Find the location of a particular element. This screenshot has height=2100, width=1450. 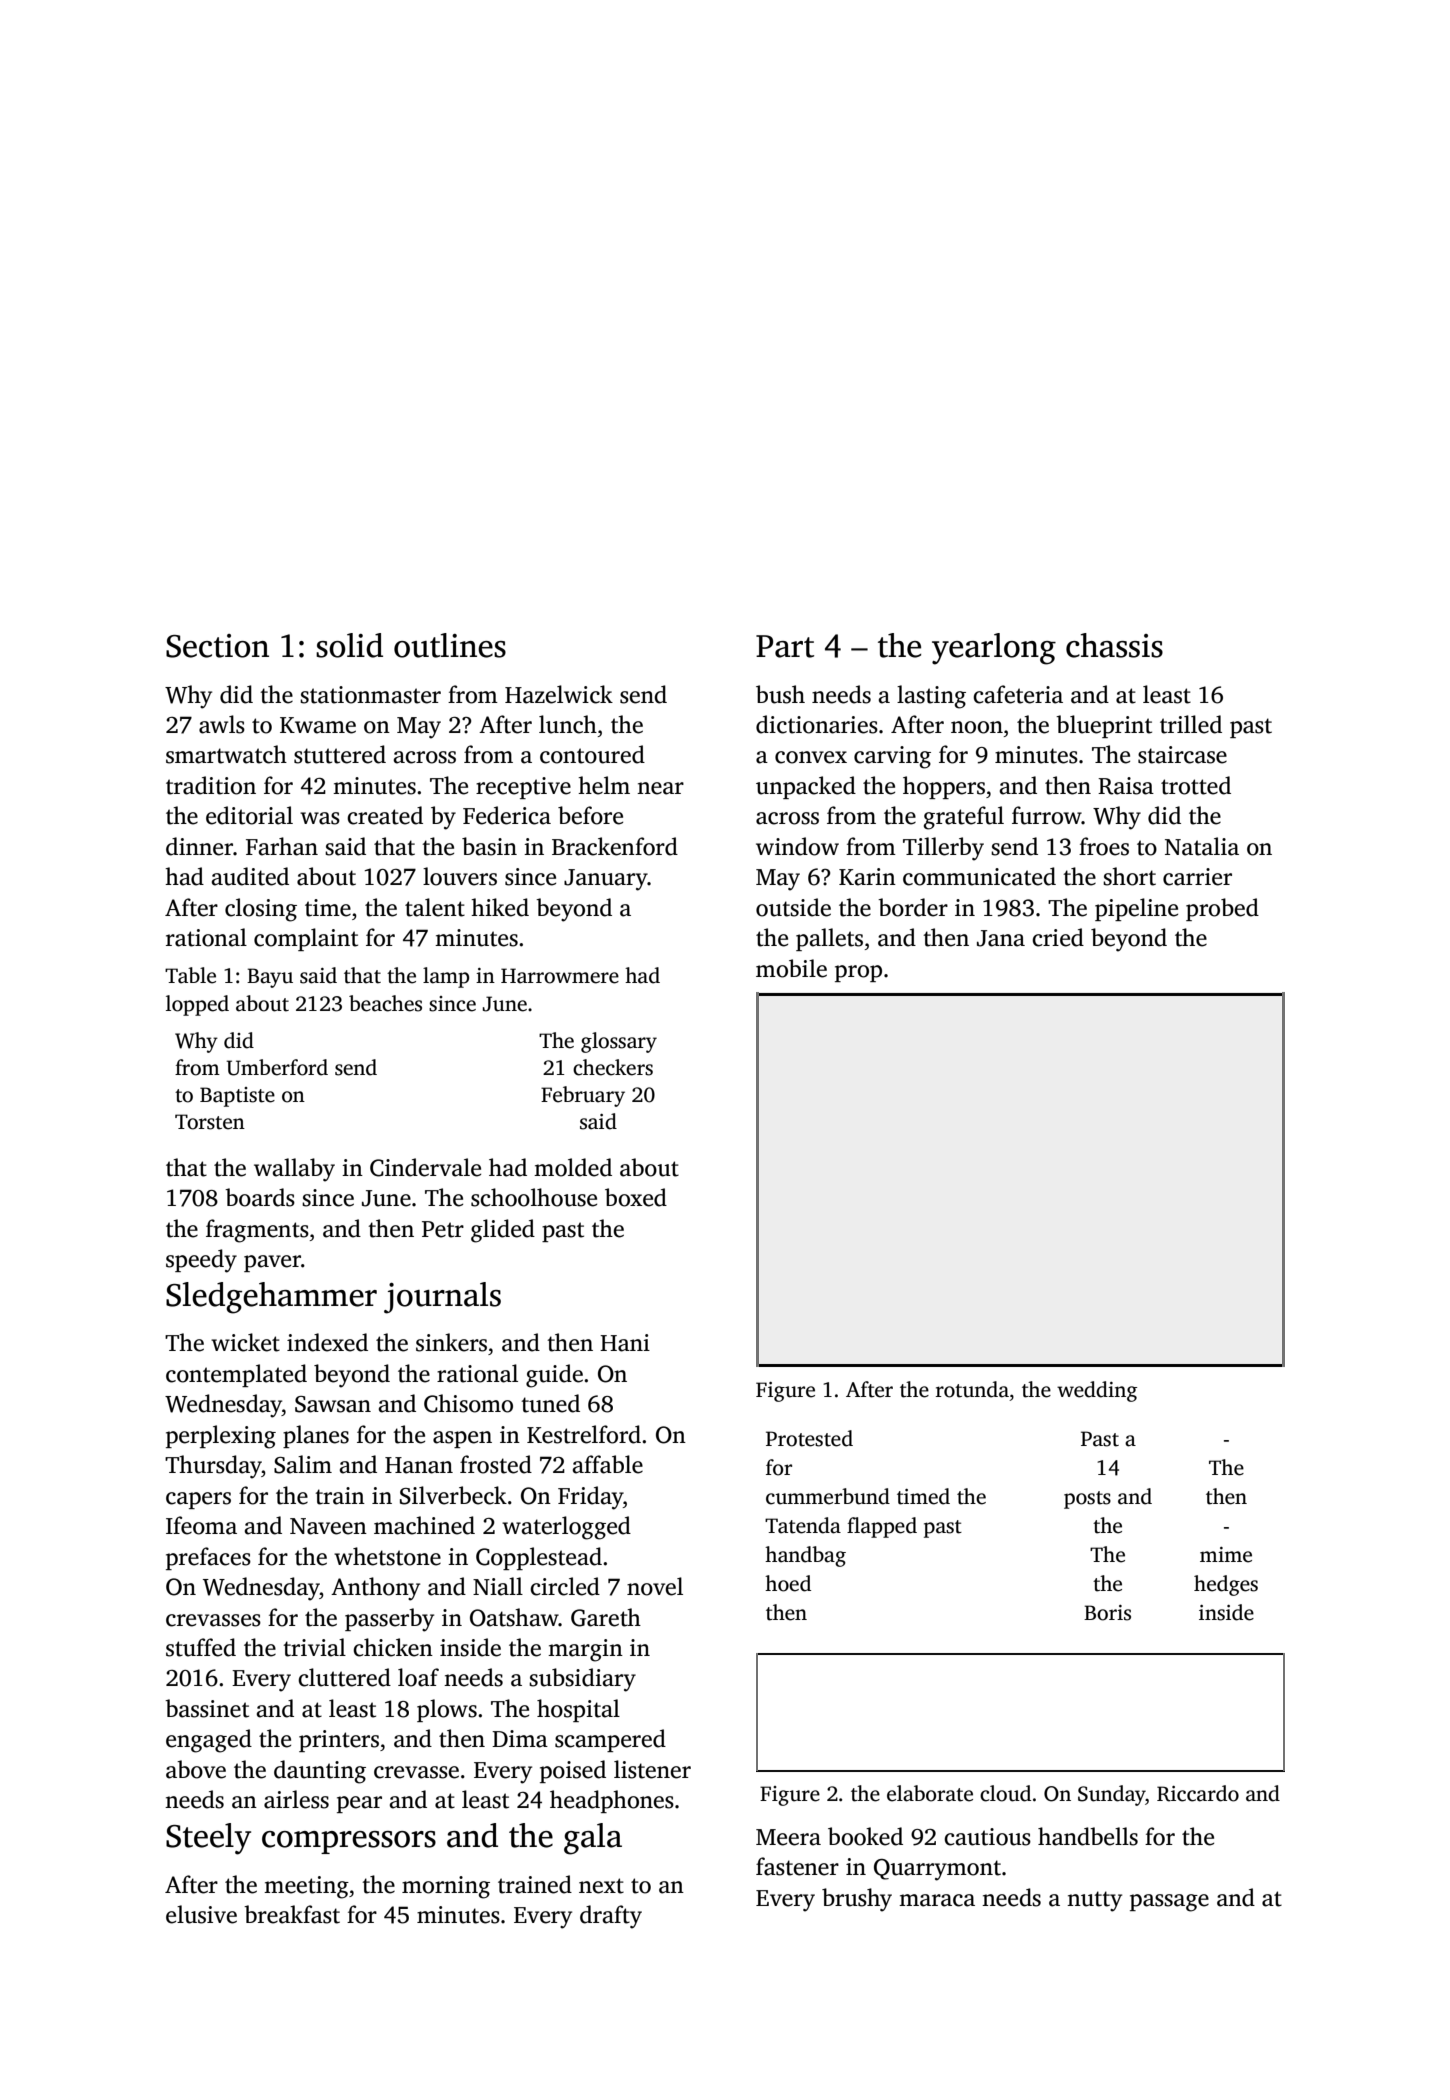

Protested is located at coordinates (809, 1438).
